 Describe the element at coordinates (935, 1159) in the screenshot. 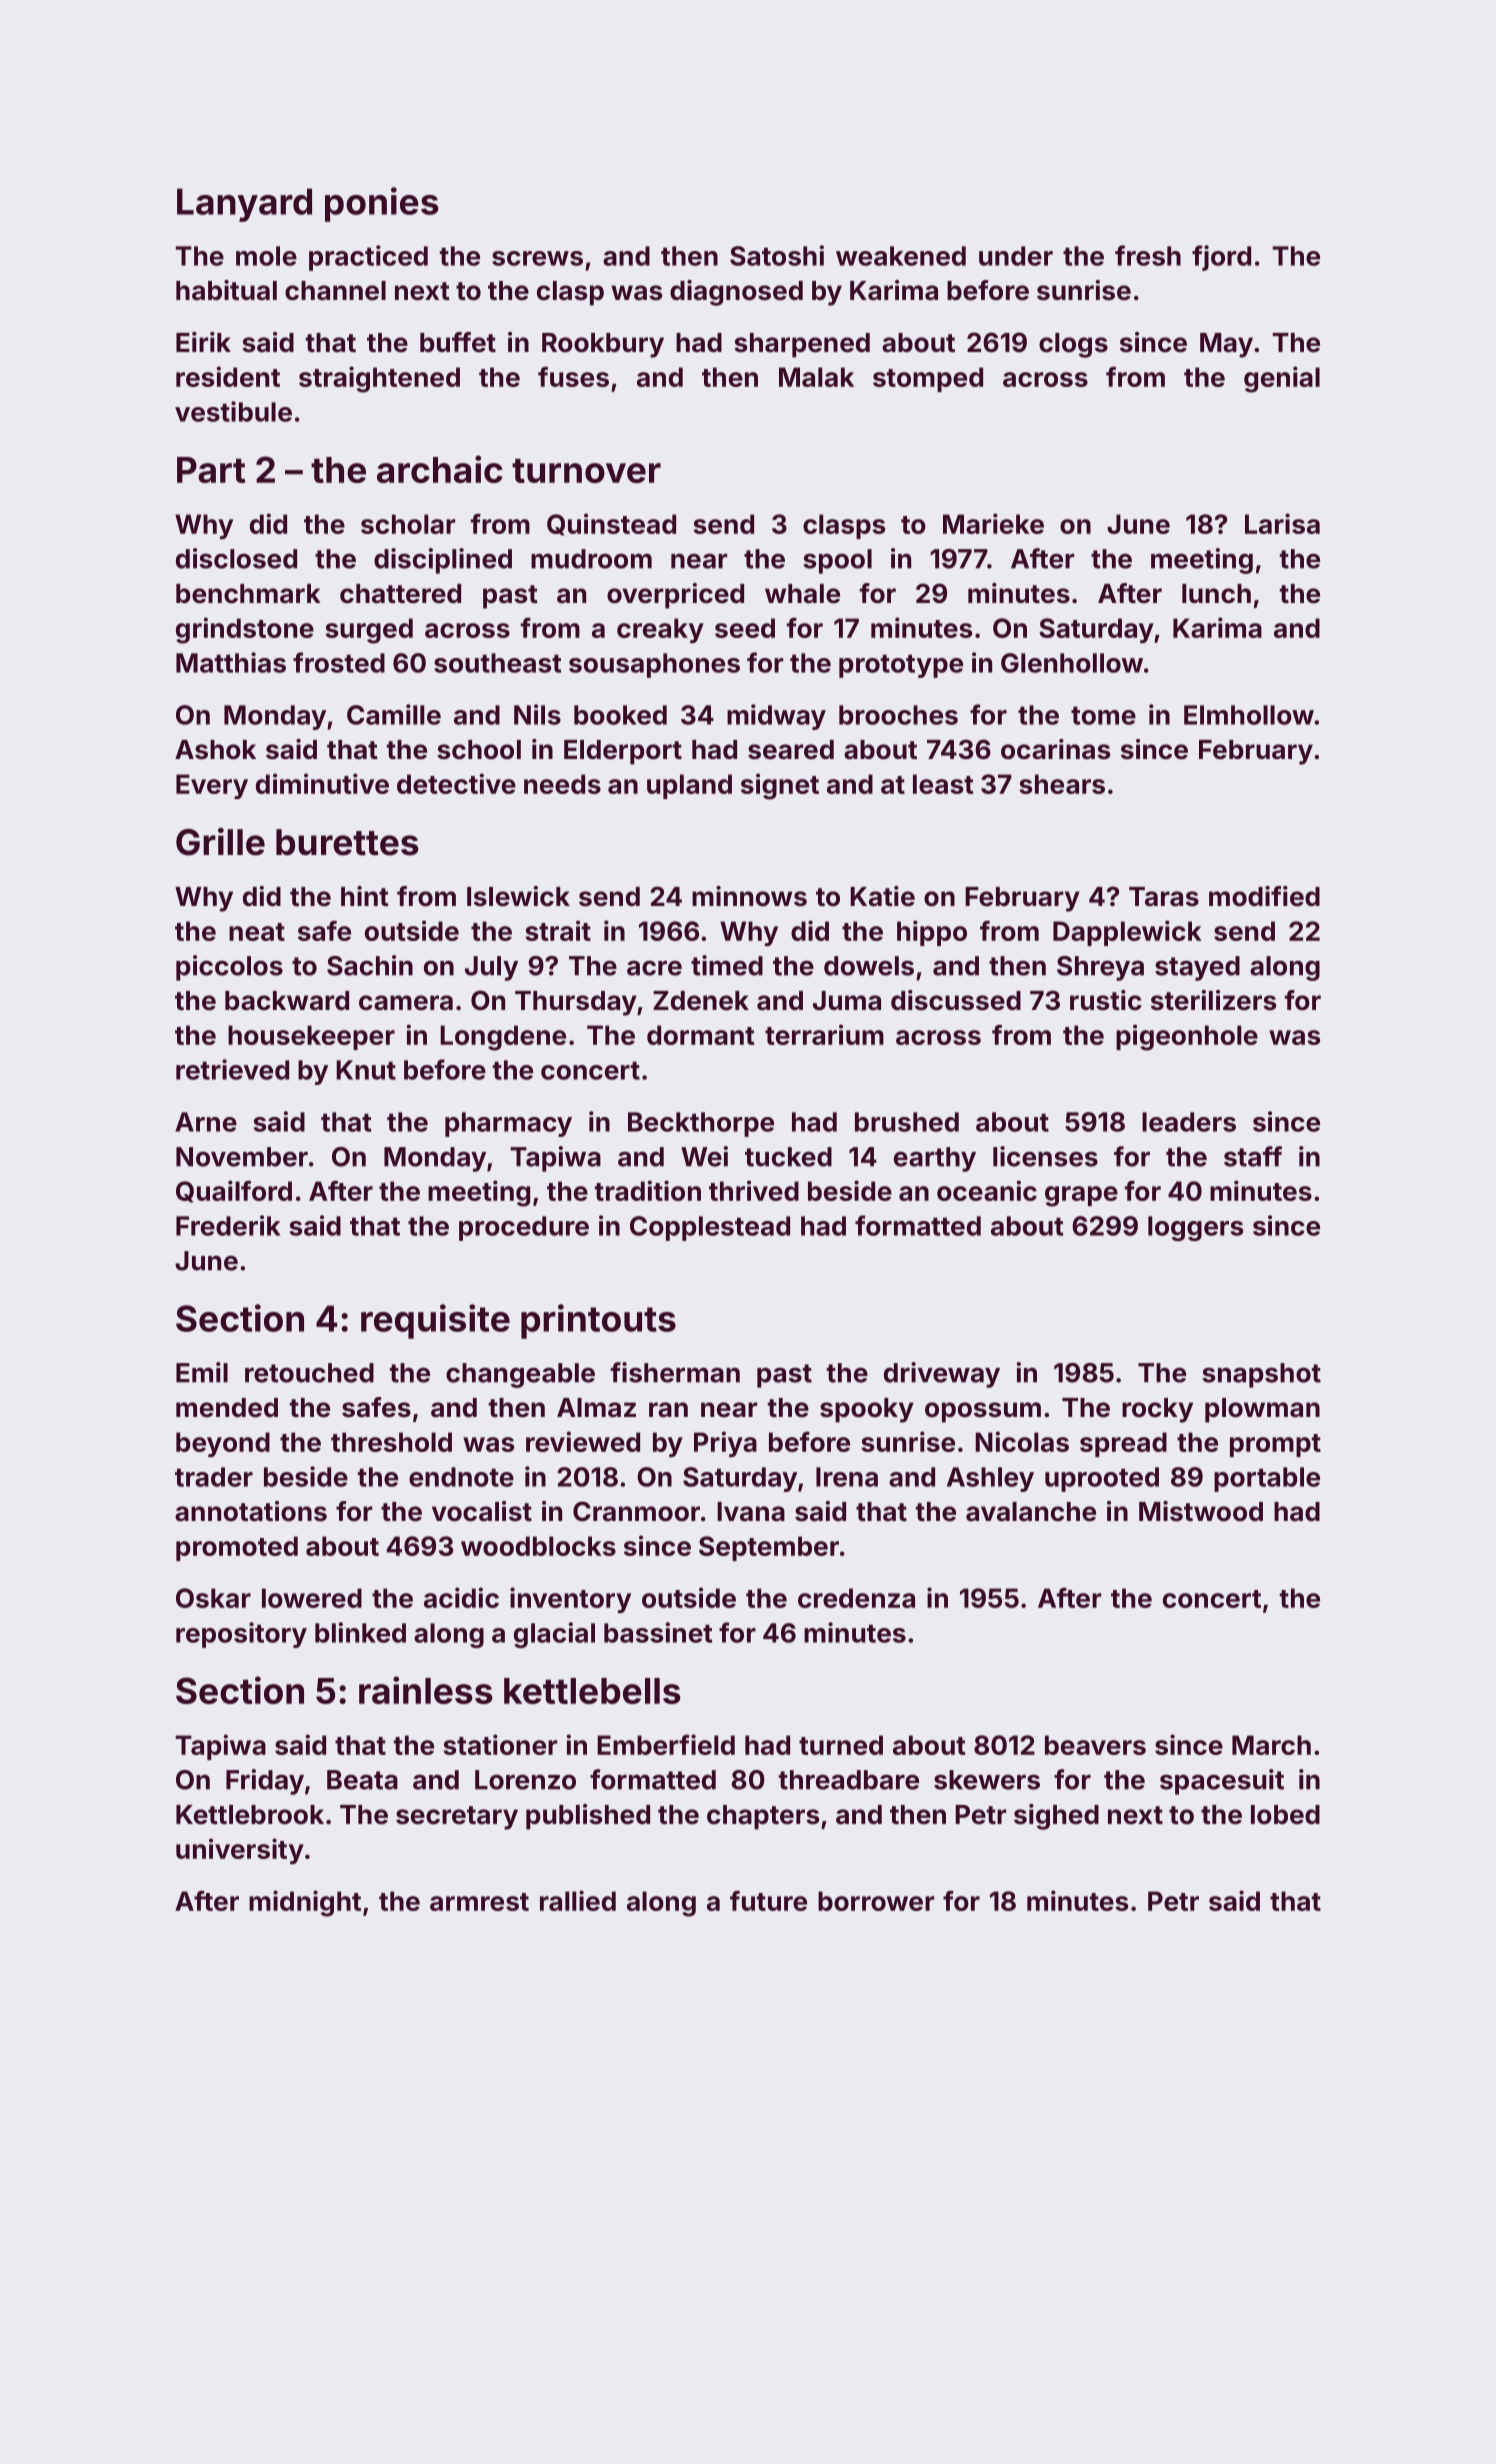

I see `earthy` at that location.
